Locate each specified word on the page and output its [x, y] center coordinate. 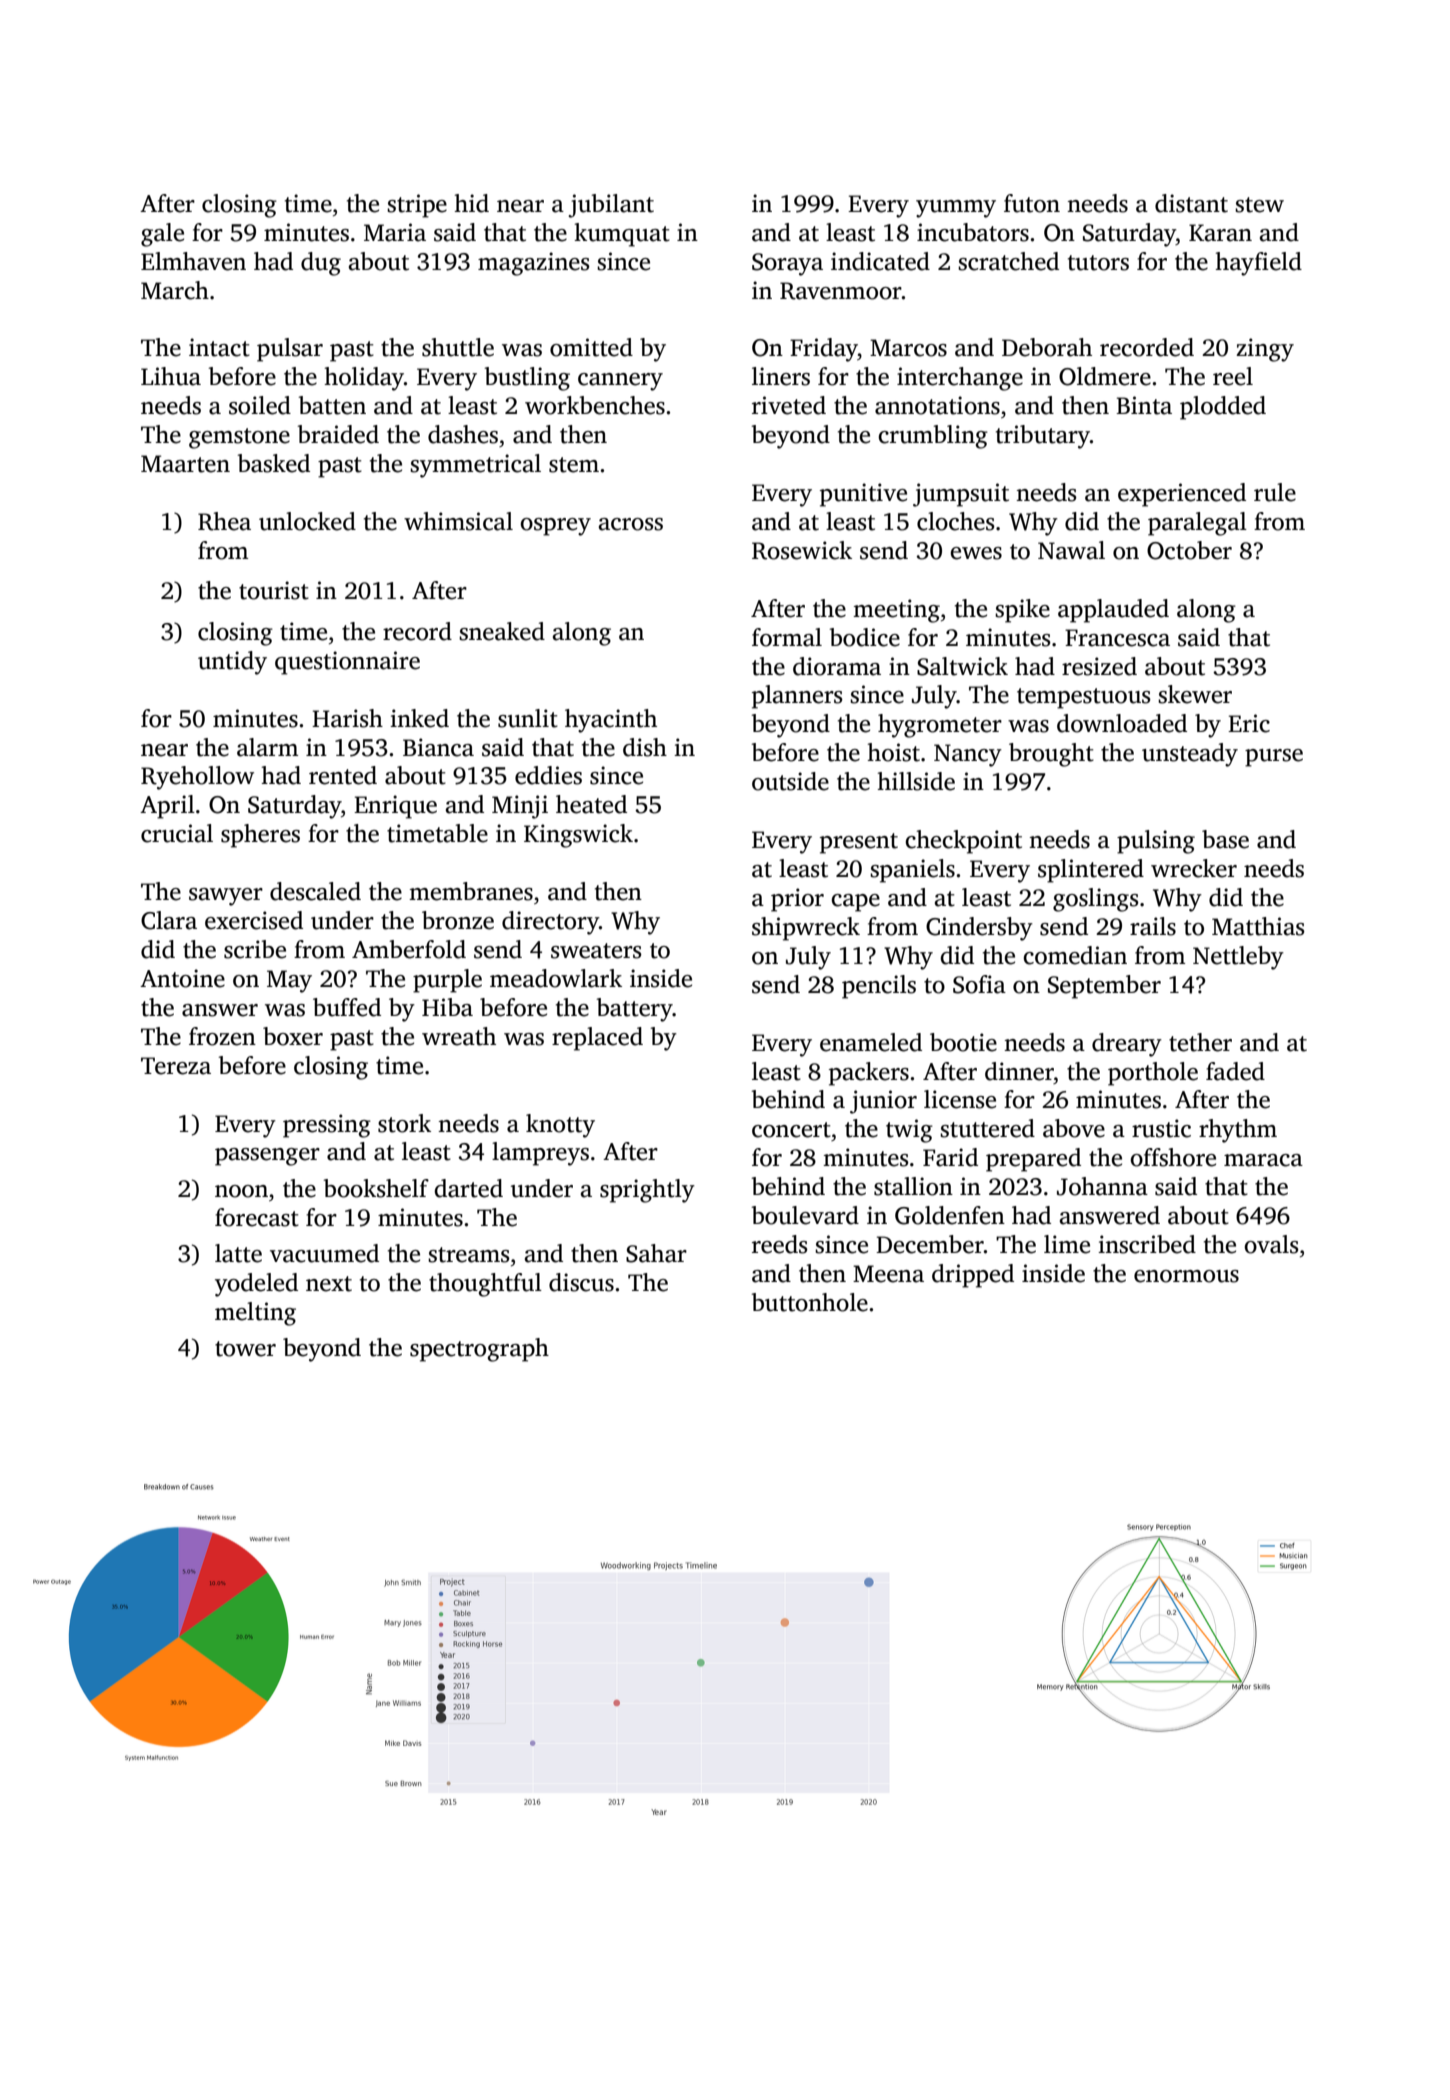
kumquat [622, 235]
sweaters [596, 951]
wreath [459, 1036]
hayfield [1258, 264]
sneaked [502, 631]
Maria [395, 232]
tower [245, 1349]
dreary [1127, 1045]
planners [797, 697]
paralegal [1197, 524]
